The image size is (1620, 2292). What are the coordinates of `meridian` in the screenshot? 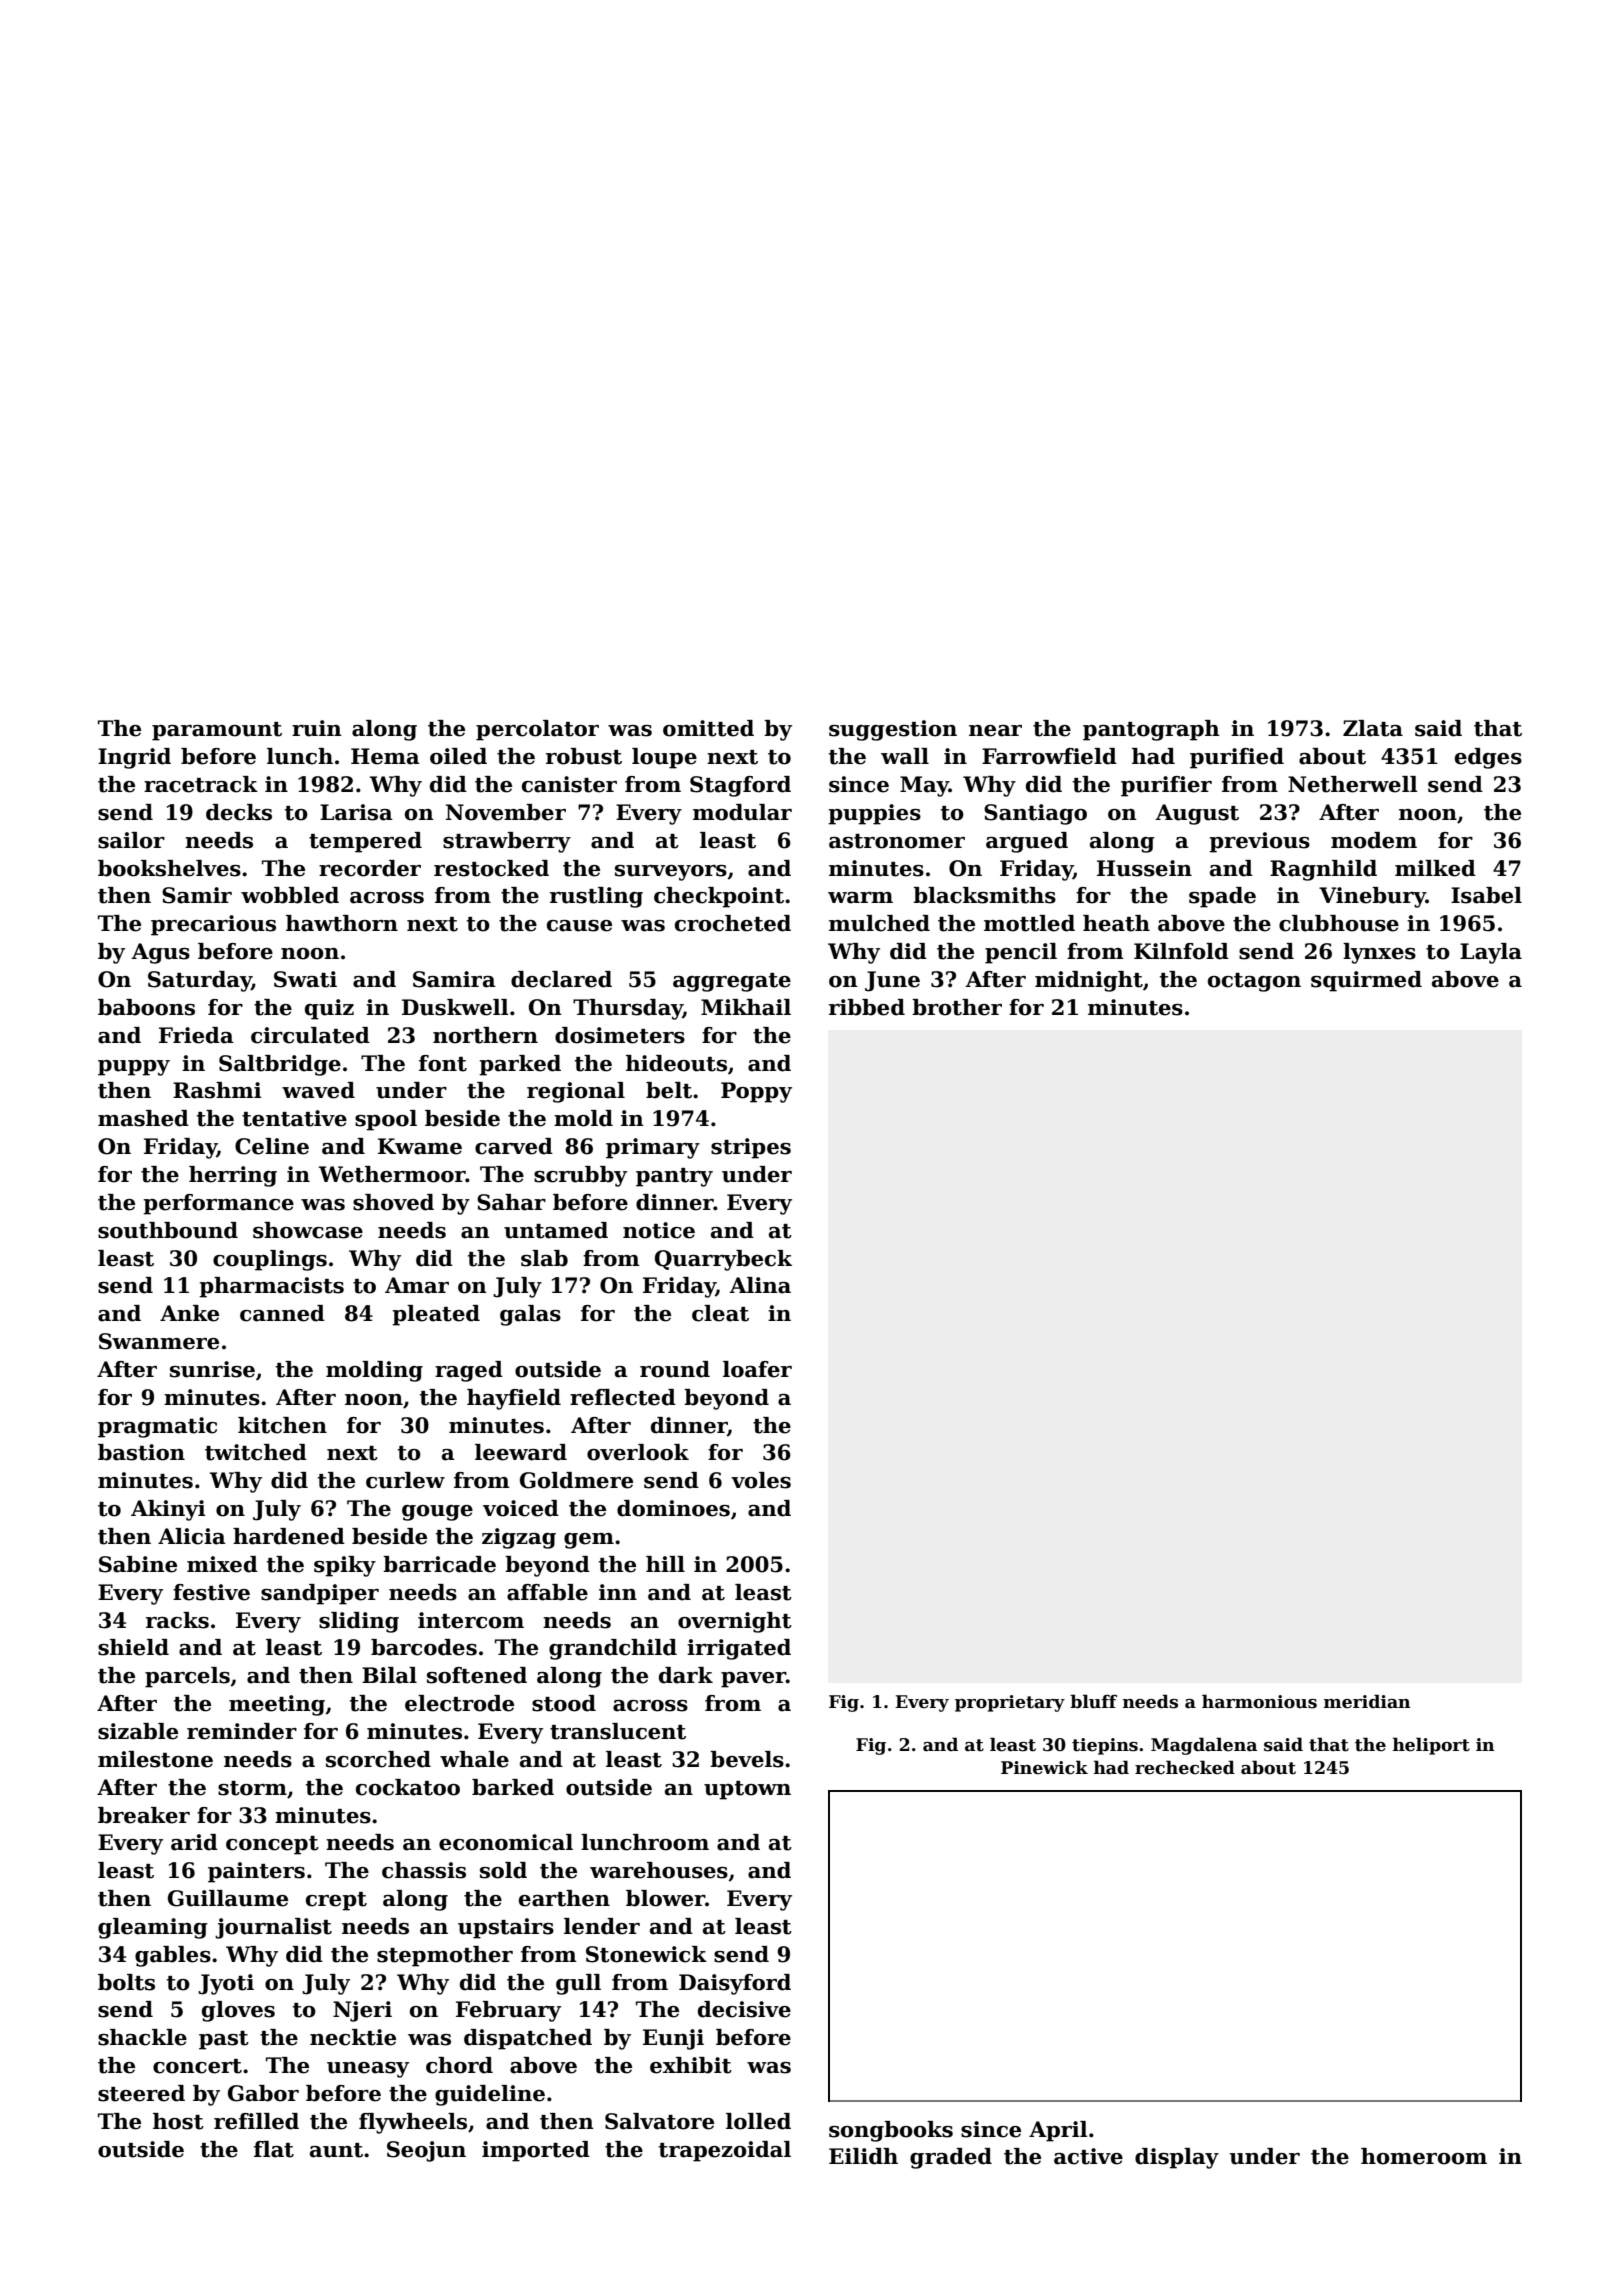 It's located at (1367, 1701).
